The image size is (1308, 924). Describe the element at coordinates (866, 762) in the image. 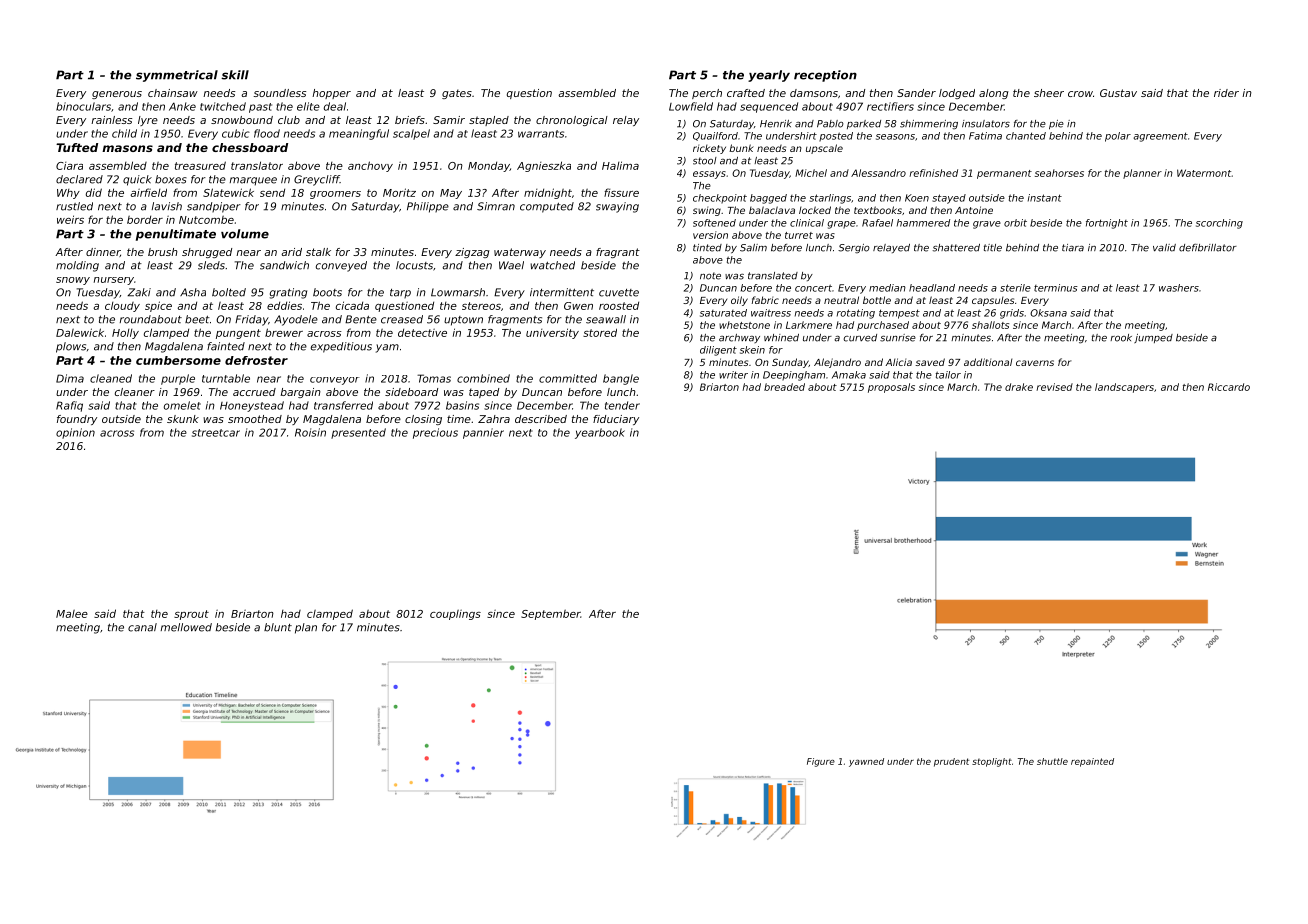

I see `yawned` at that location.
